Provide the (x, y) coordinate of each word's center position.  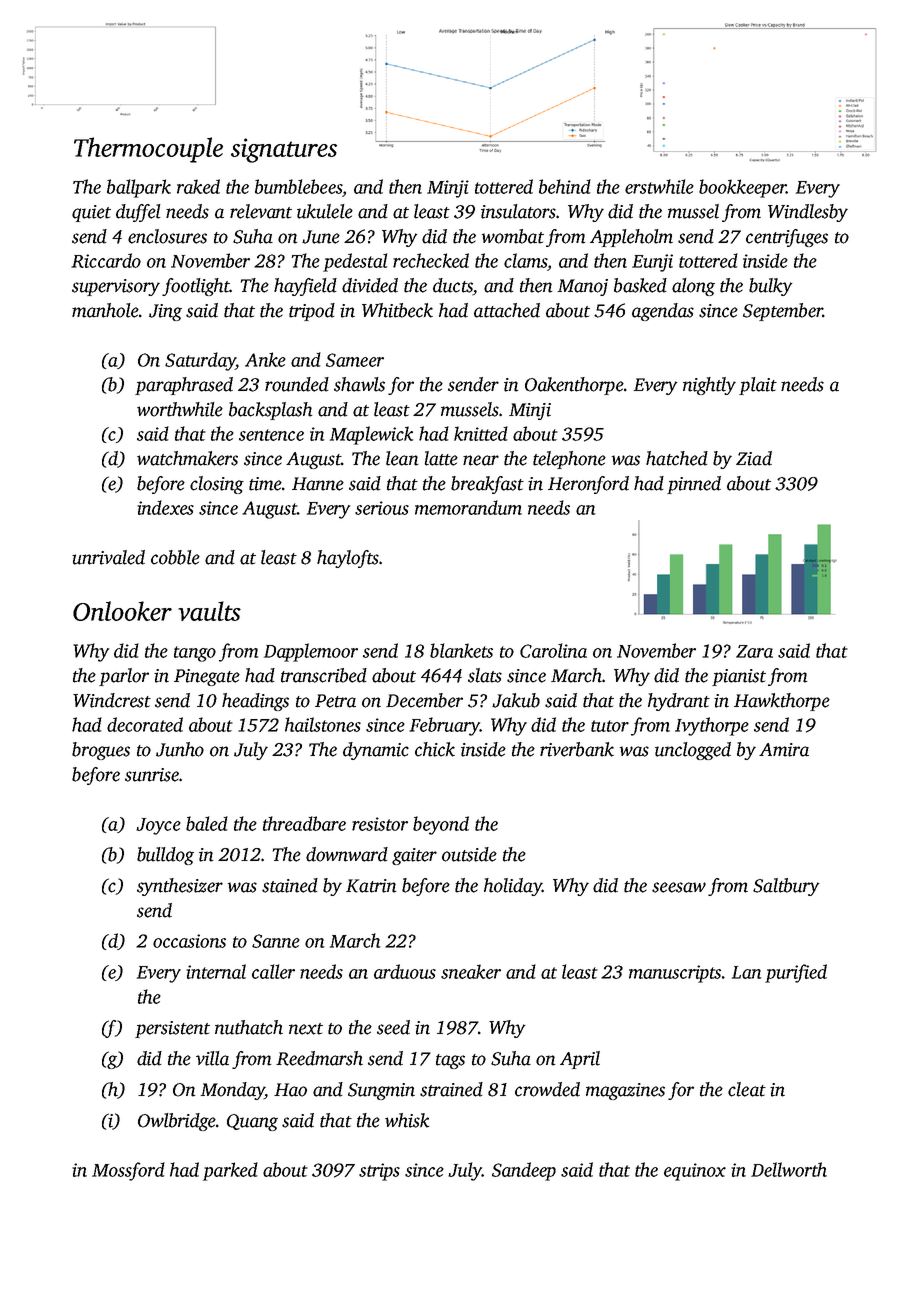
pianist (739, 677)
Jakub (516, 700)
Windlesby (808, 213)
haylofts (348, 559)
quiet (91, 213)
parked (230, 1171)
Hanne (318, 484)
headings (255, 702)
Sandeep (524, 1171)
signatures (284, 150)
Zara (754, 651)
